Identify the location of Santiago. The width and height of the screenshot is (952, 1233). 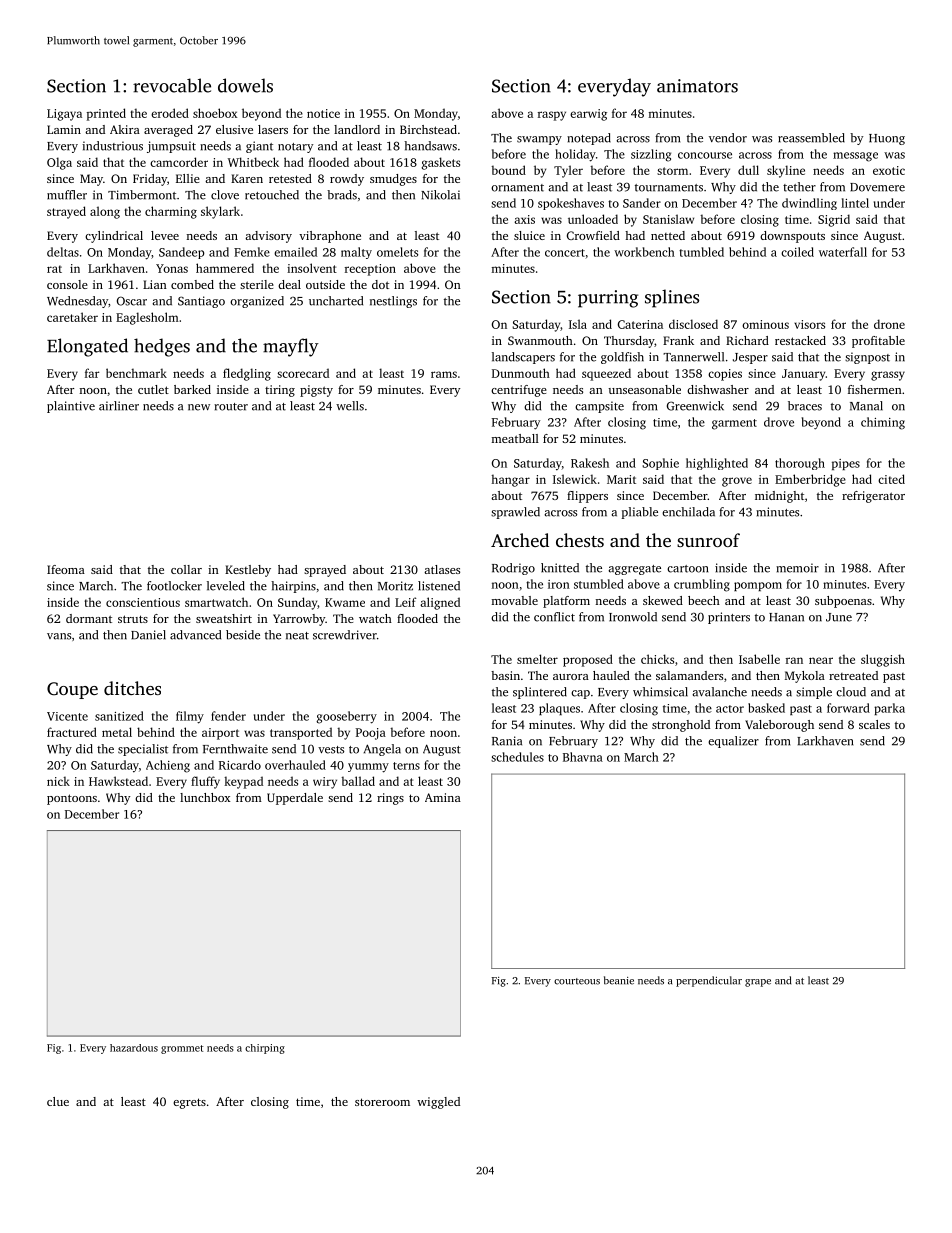
(201, 302).
